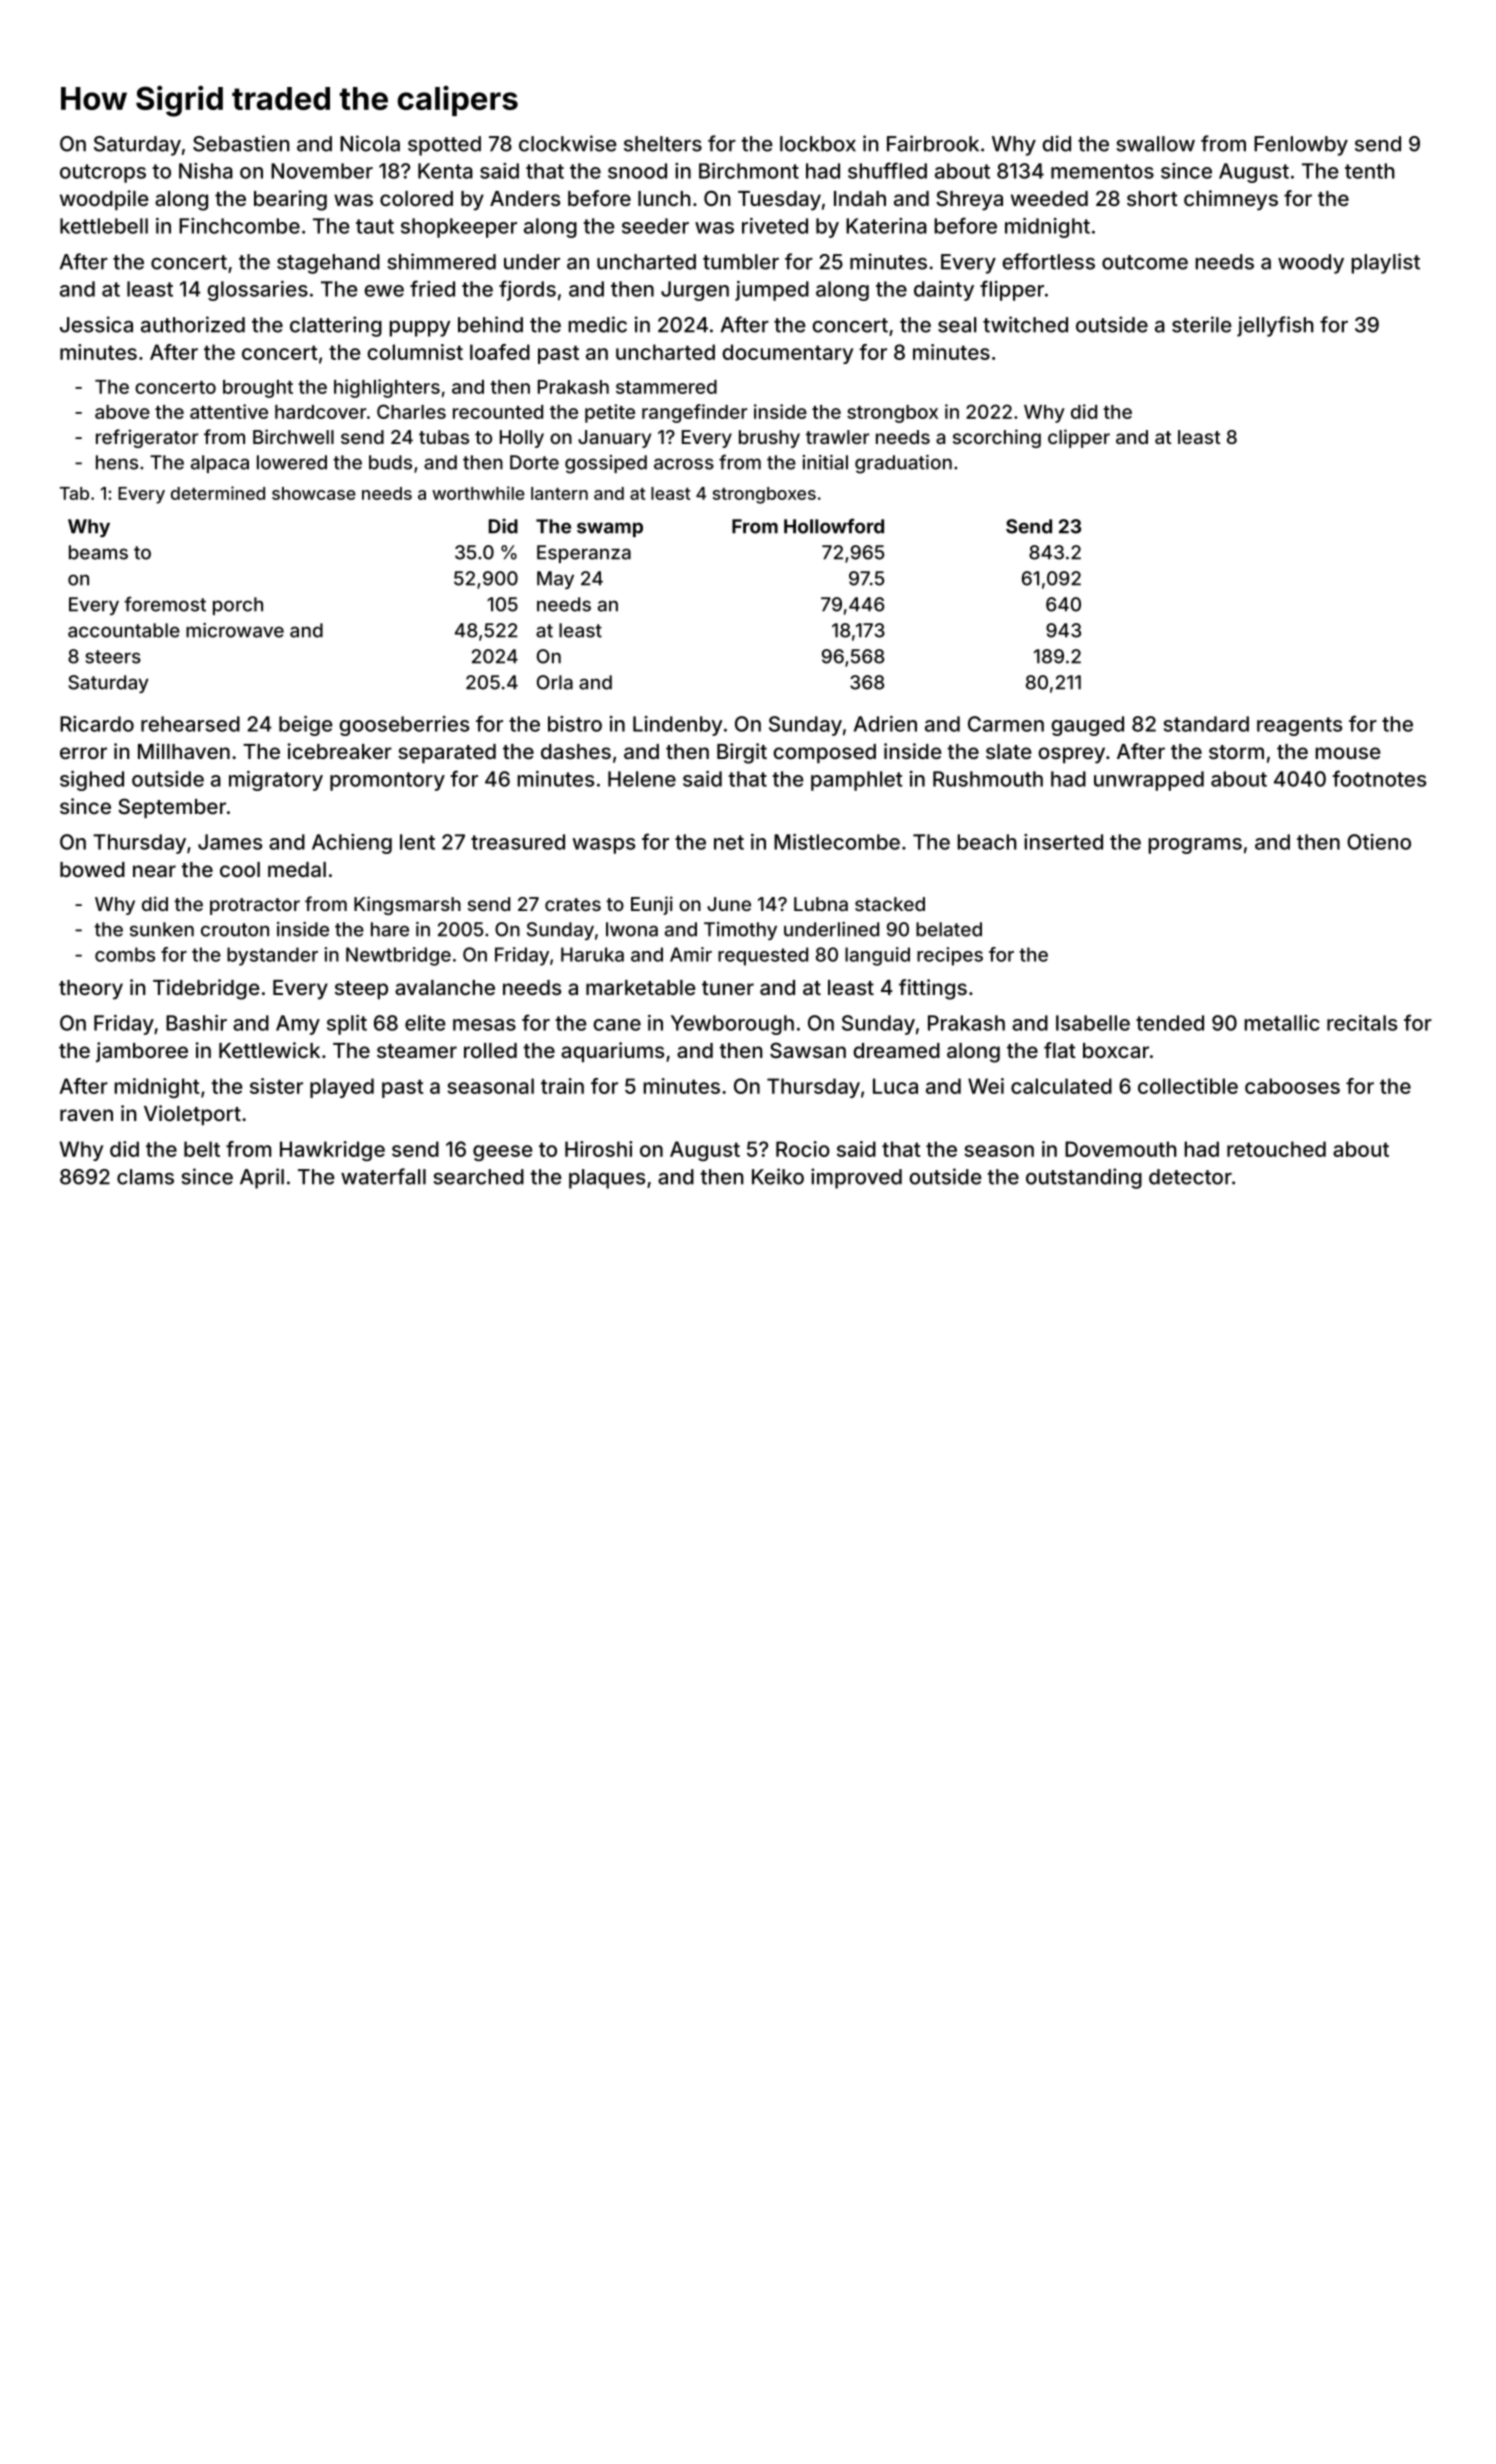 The height and width of the screenshot is (2464, 1496). What do you see at coordinates (332, 1151) in the screenshot?
I see `Hawkridge` at bounding box center [332, 1151].
